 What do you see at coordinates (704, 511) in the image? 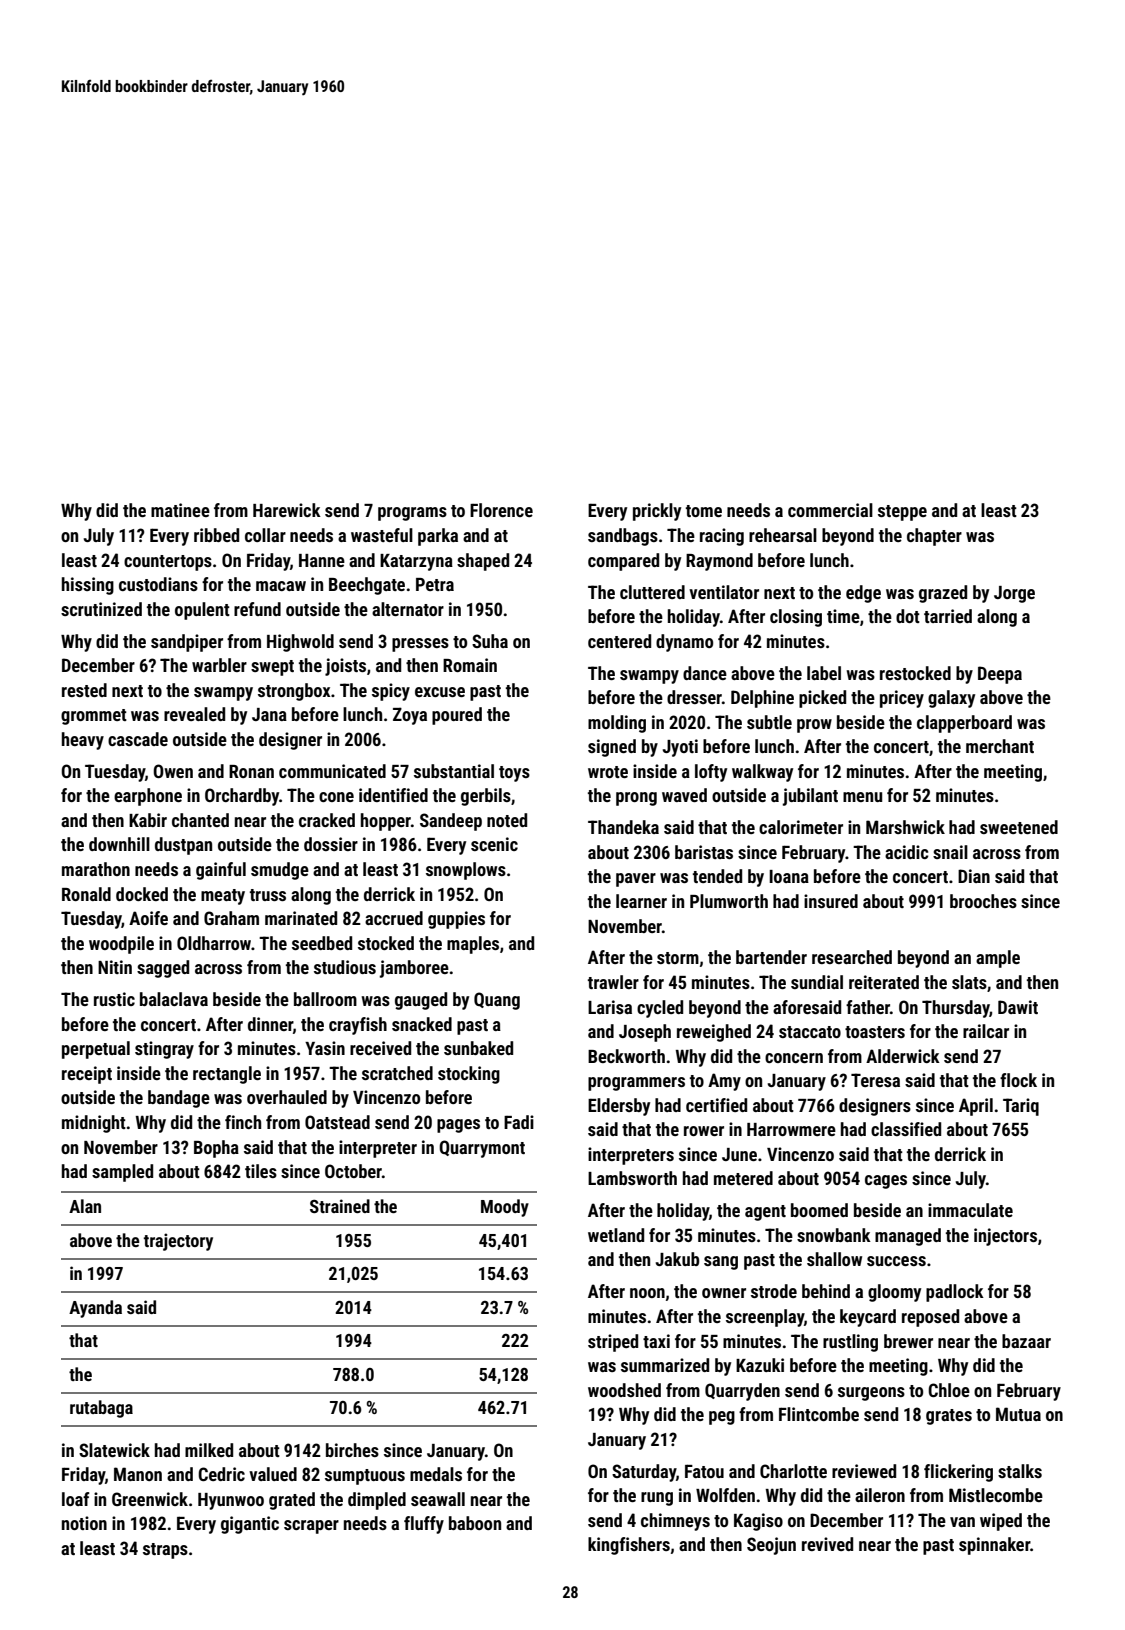
I see `tome` at bounding box center [704, 511].
